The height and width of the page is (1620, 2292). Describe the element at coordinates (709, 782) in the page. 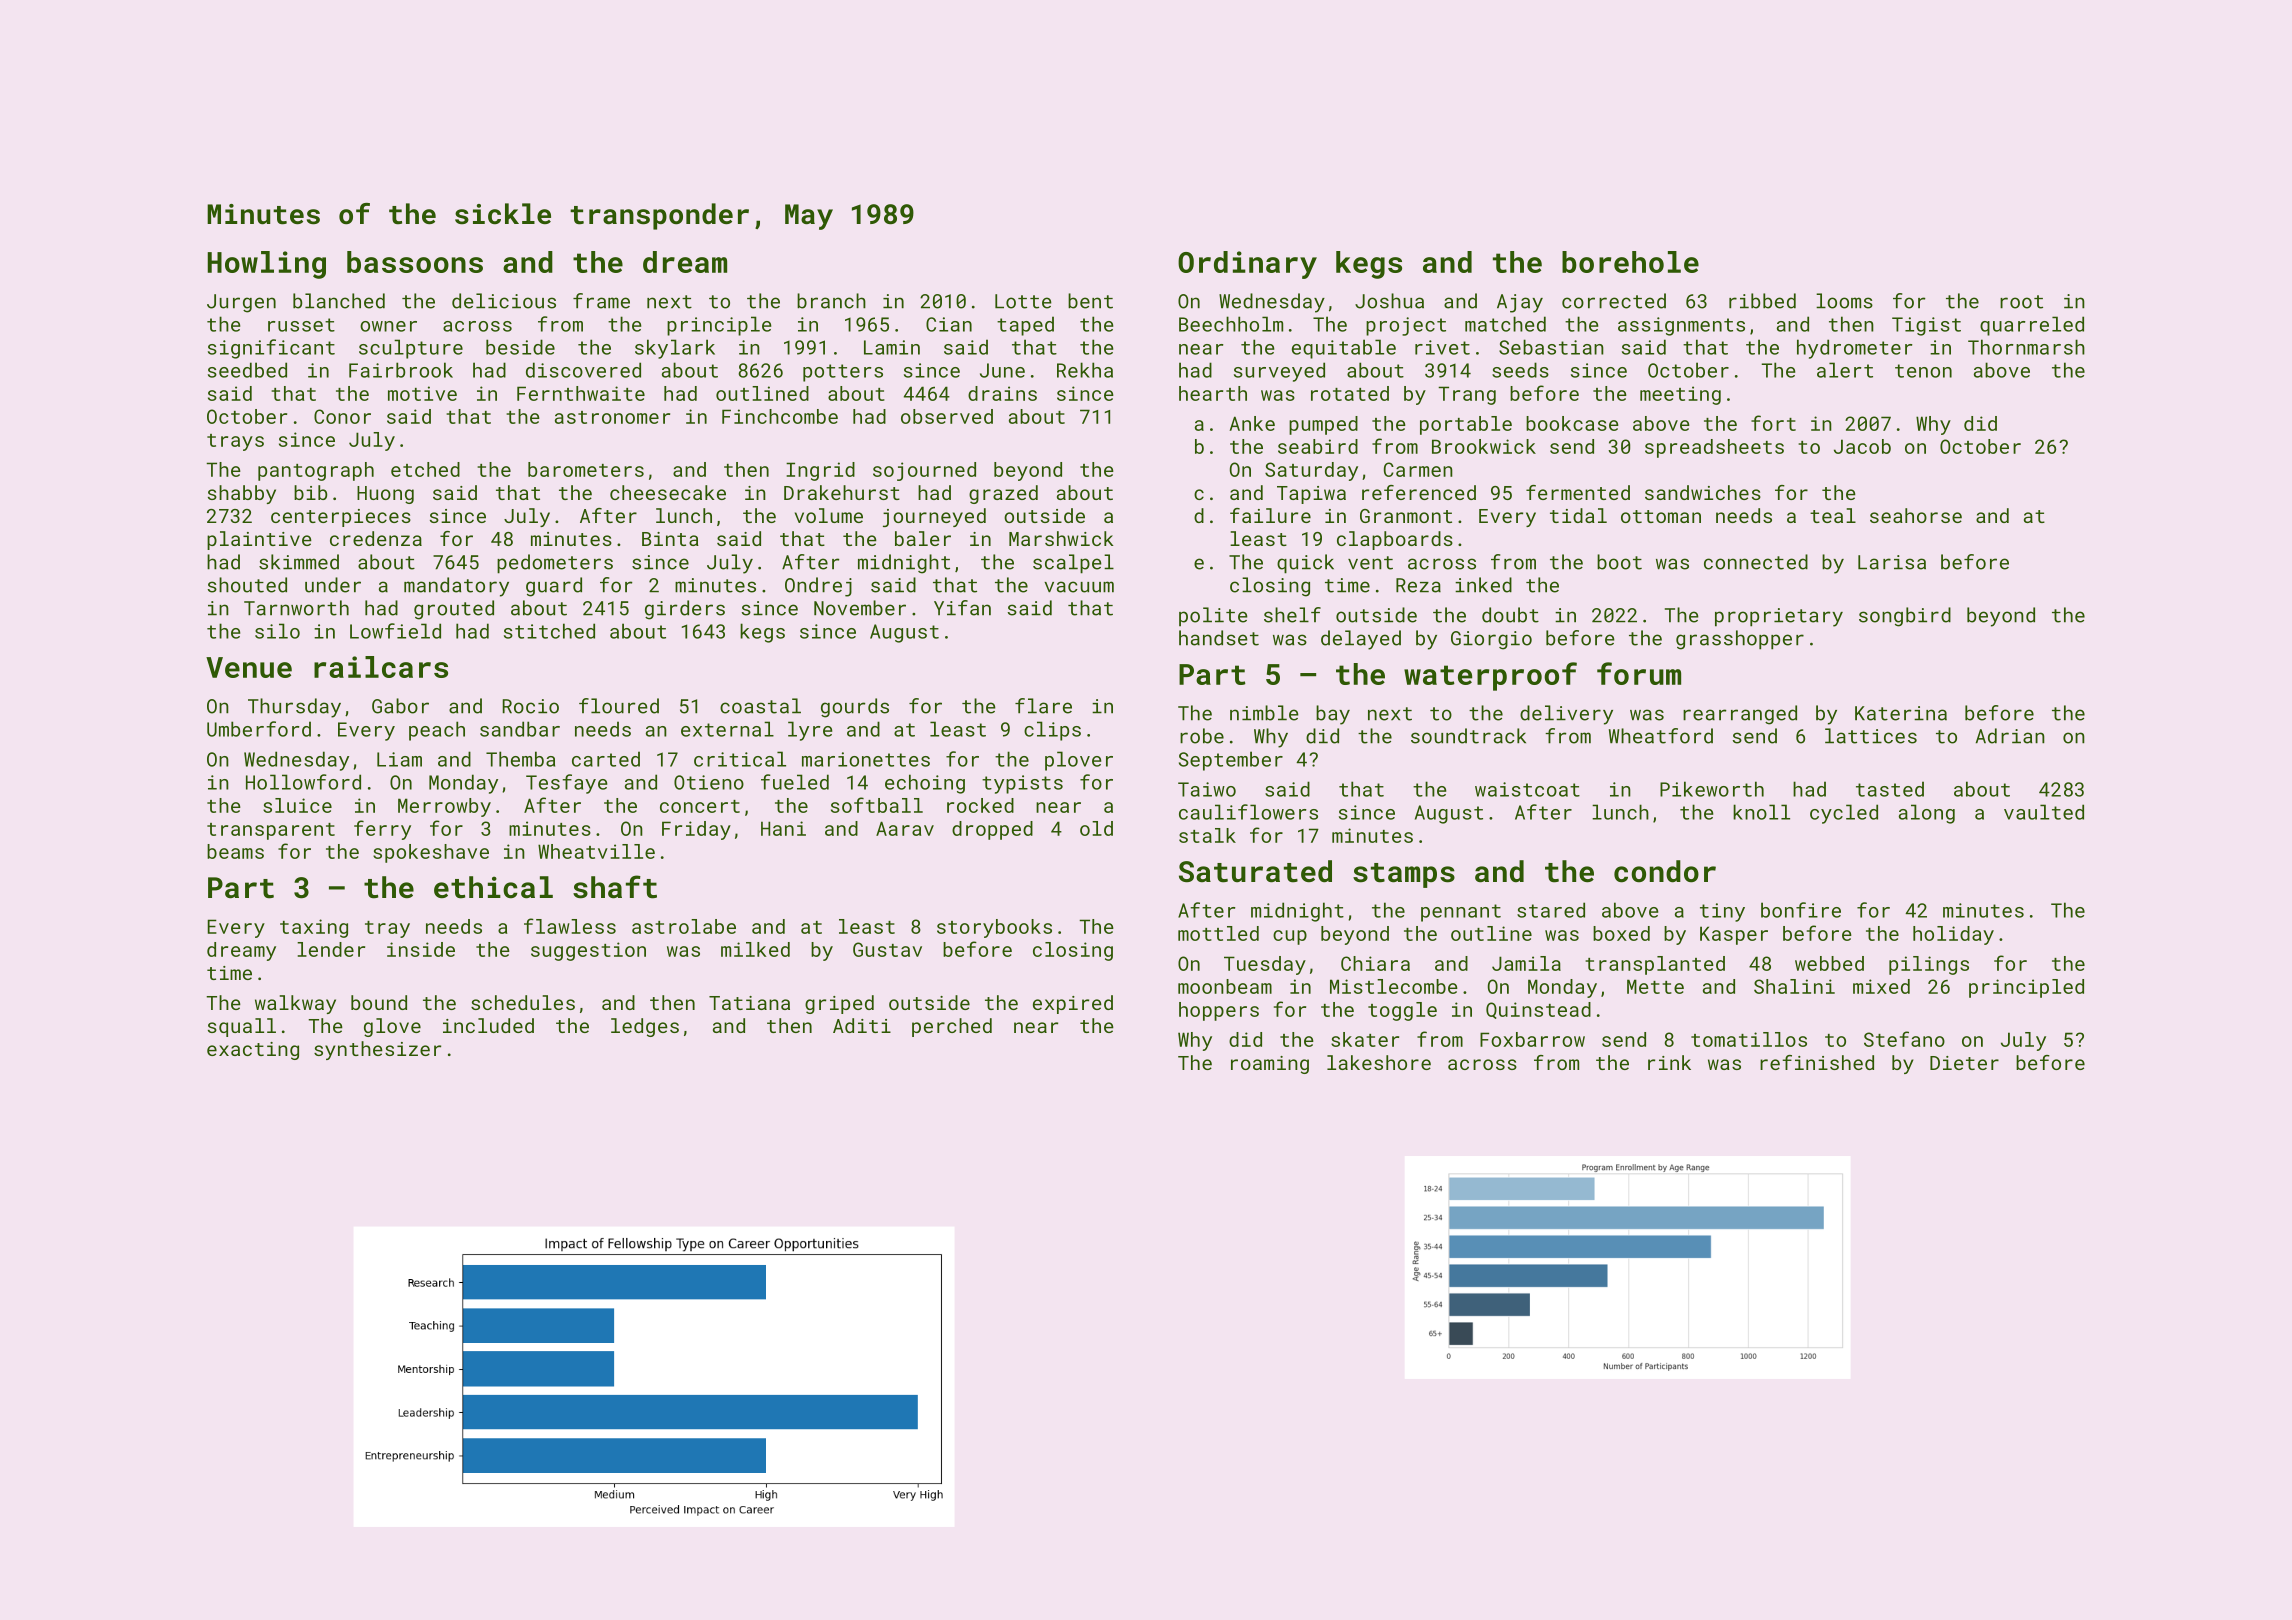

I see `Otieno` at that location.
